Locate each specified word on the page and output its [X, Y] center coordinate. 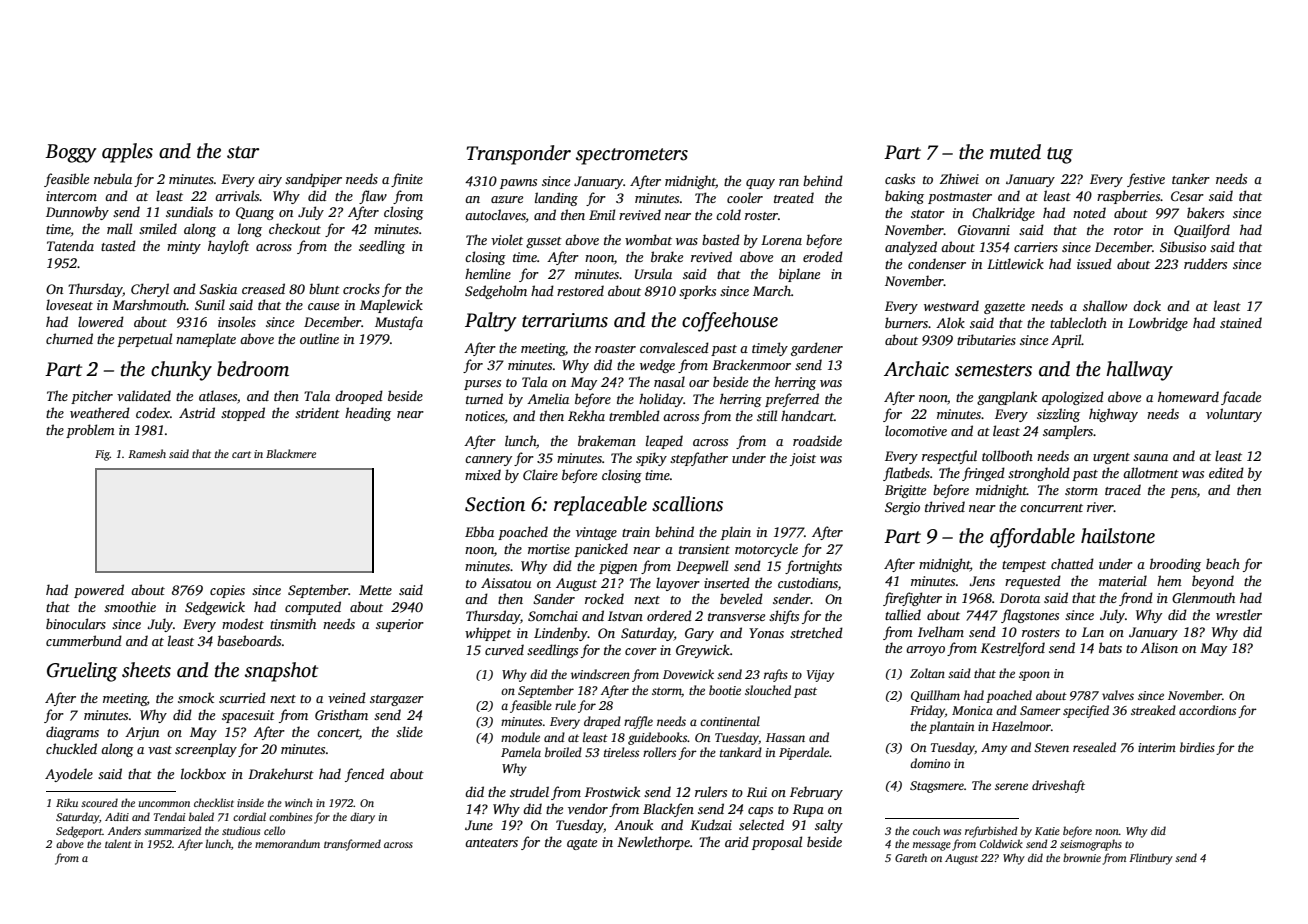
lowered [101, 321]
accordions [1207, 710]
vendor [588, 808]
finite [407, 180]
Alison [1159, 647]
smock [196, 697]
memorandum [287, 843]
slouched [768, 690]
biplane [799, 275]
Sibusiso [1183, 246]
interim [1157, 747]
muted [1015, 152]
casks [900, 178]
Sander [554, 598]
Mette [375, 590]
